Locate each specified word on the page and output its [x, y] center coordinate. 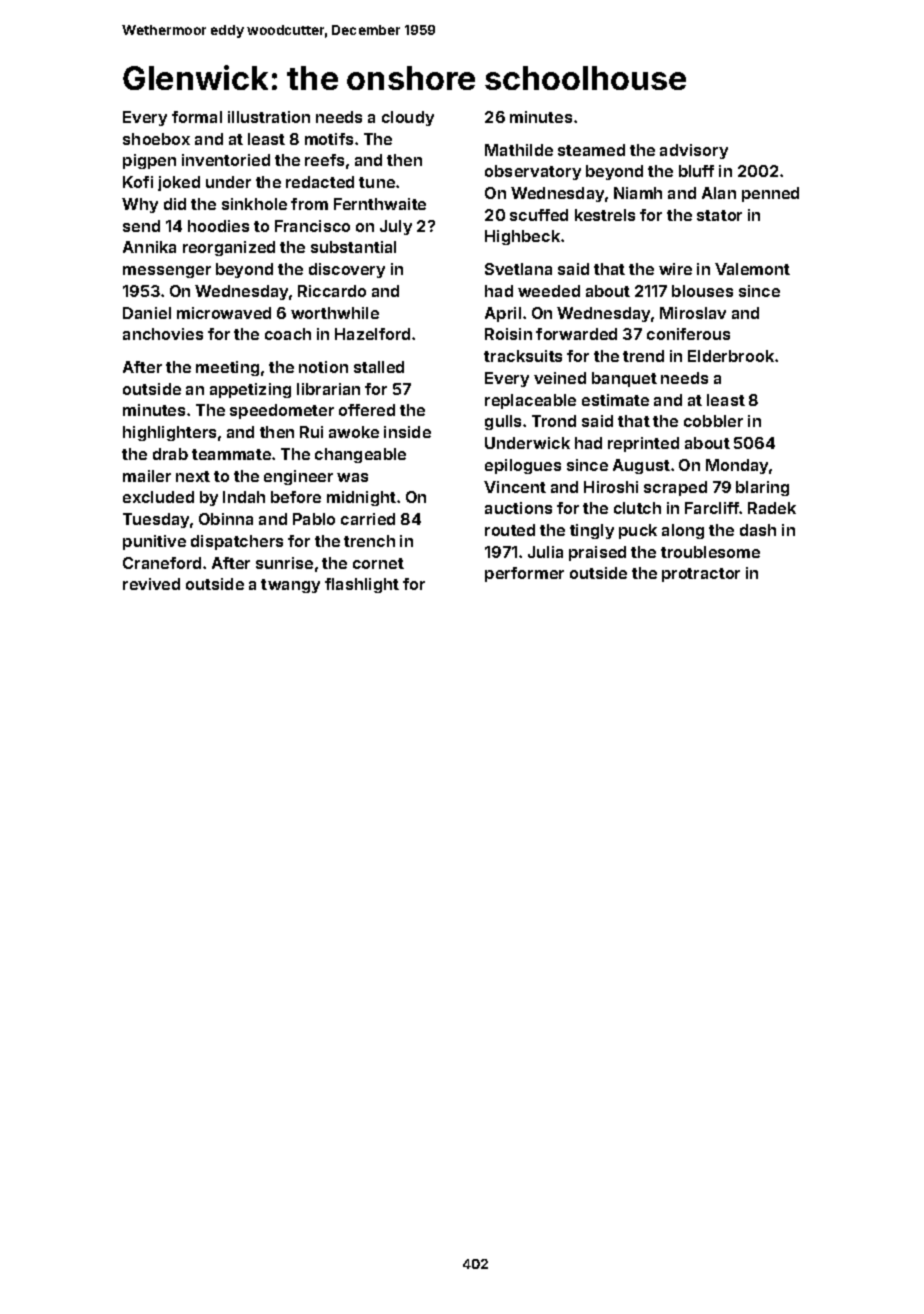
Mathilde [519, 150]
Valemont [752, 269]
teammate [231, 454]
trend [643, 356]
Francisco [312, 226]
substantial [353, 247]
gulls [503, 422]
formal [197, 117]
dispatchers [237, 542]
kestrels [605, 215]
